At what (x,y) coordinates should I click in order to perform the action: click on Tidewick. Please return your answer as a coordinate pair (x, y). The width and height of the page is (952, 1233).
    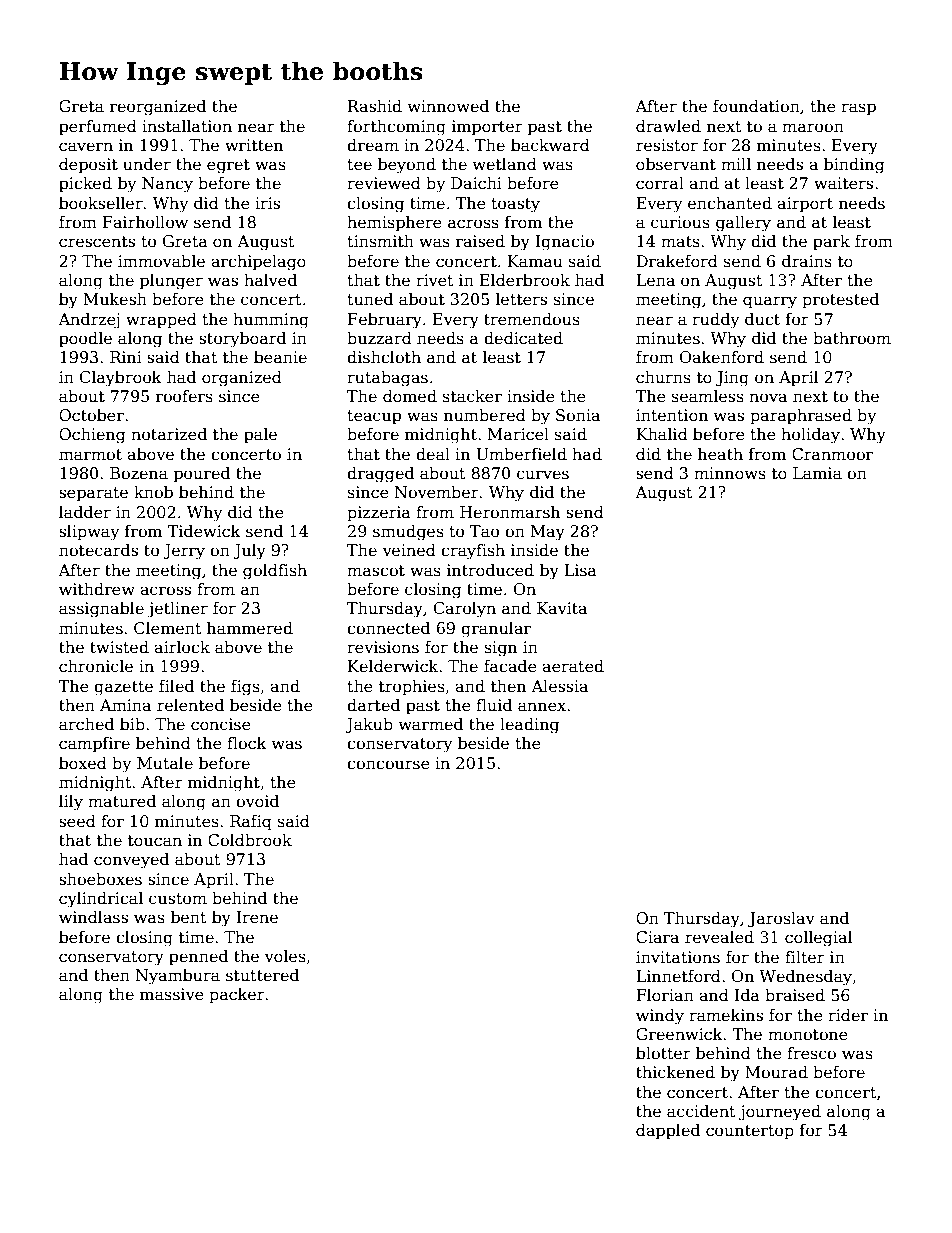
    Looking at the image, I should click on (204, 531).
